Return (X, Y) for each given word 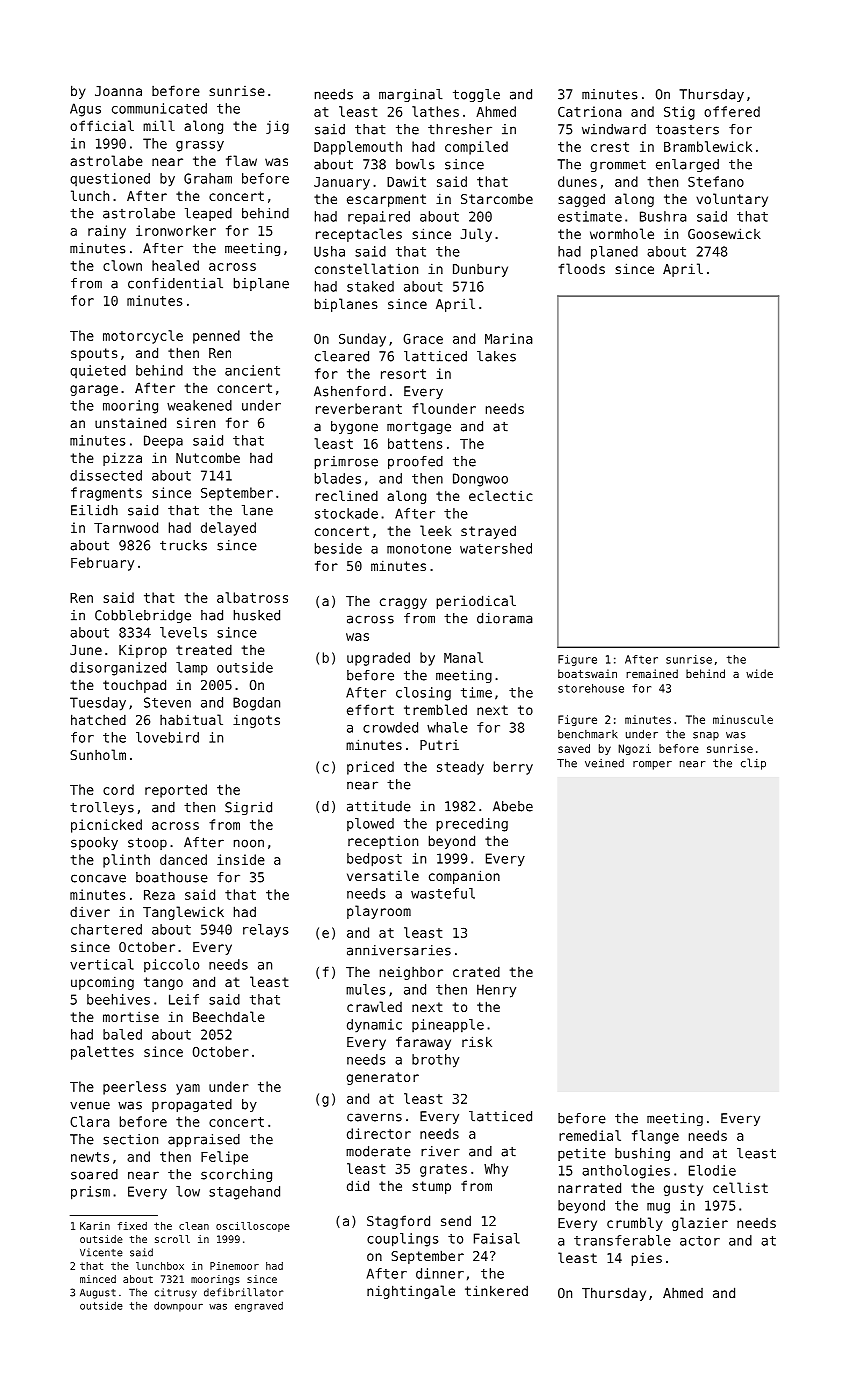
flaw (241, 160)
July (476, 235)
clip (753, 764)
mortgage (419, 428)
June (86, 650)
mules (366, 989)
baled (122, 1034)
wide (759, 673)
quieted (98, 371)
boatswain (587, 673)
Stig (679, 113)
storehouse (591, 688)
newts (90, 1157)
